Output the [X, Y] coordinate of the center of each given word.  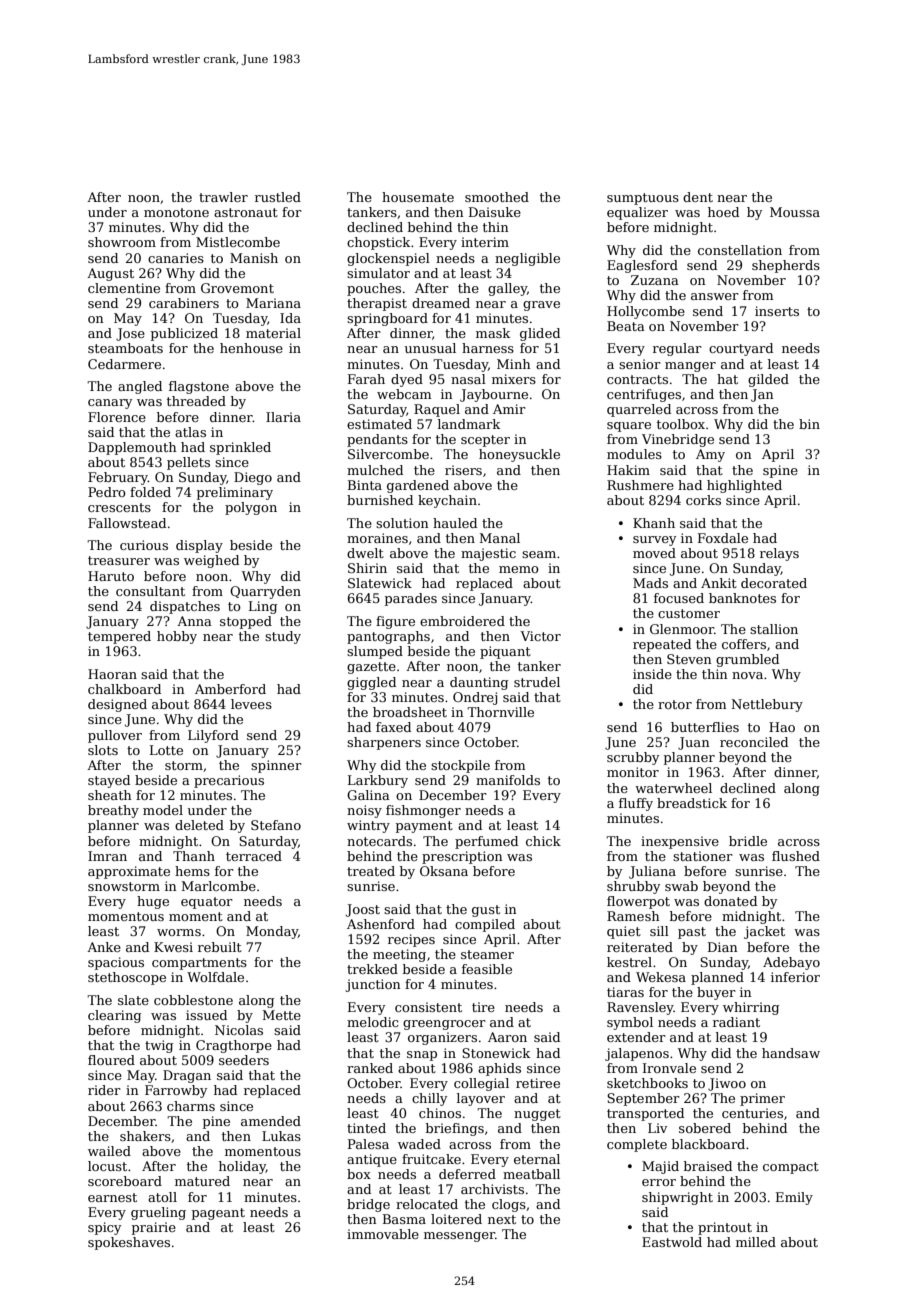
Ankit [719, 583]
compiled [485, 925]
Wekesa [661, 977]
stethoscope [127, 978]
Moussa [795, 212]
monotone [176, 212]
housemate [418, 197]
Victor [540, 636]
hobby [177, 637]
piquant [505, 652]
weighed [211, 561]
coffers [744, 644]
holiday [242, 1167]
